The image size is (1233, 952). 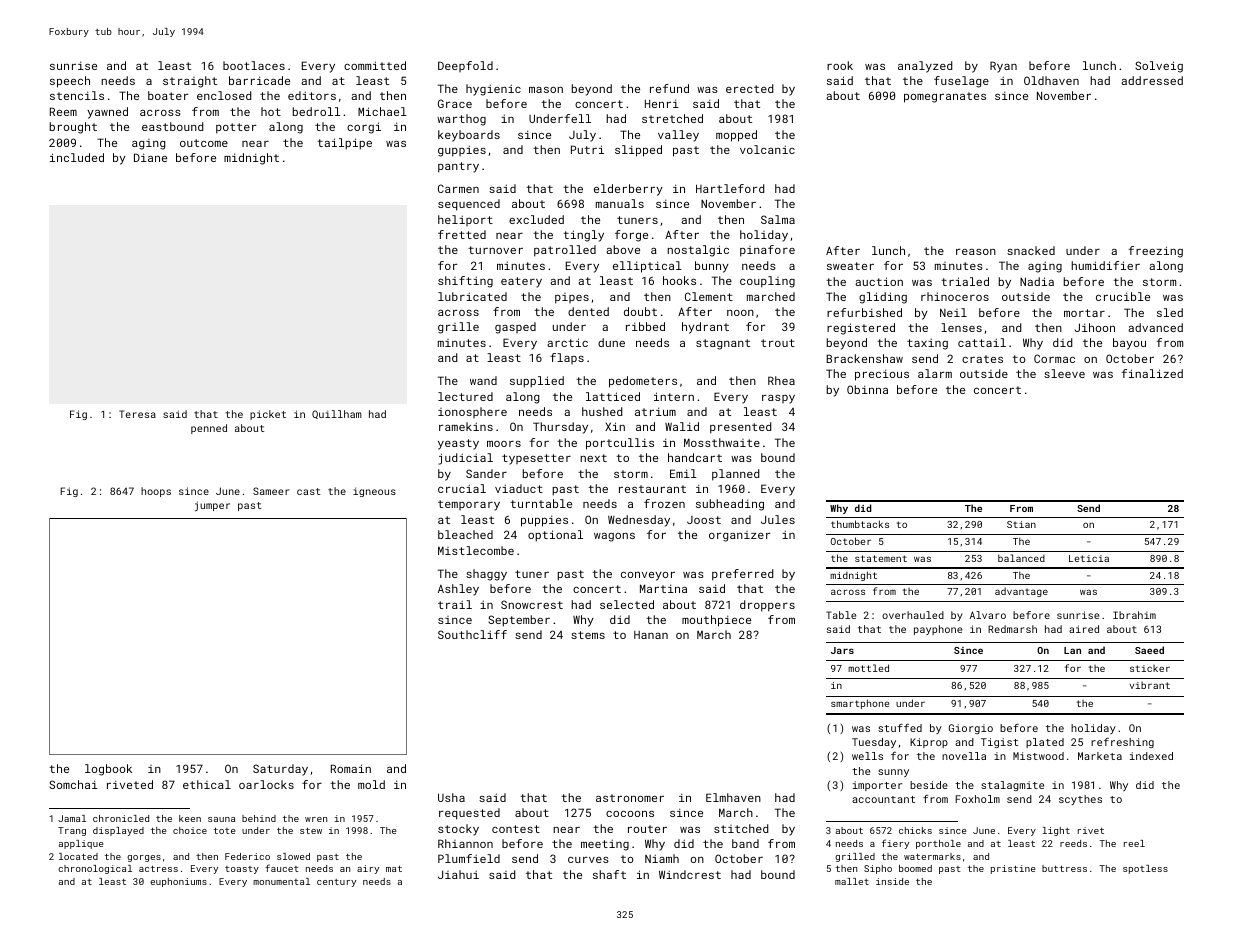 What do you see at coordinates (679, 280) in the image?
I see `hooks` at bounding box center [679, 280].
